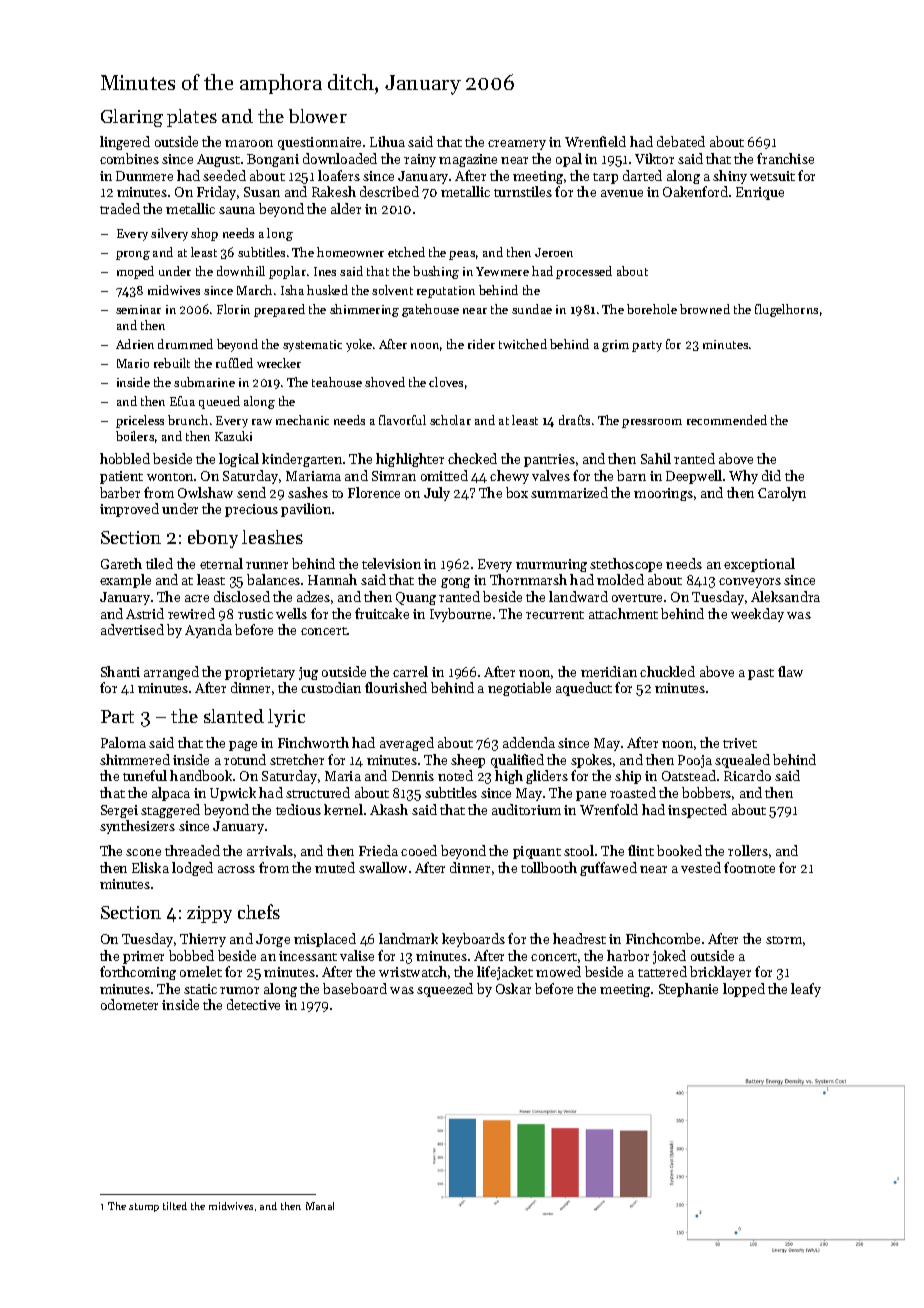 This screenshot has width=924, height=1308. Describe the element at coordinates (320, 1206) in the screenshot. I see `Manal` at that location.
